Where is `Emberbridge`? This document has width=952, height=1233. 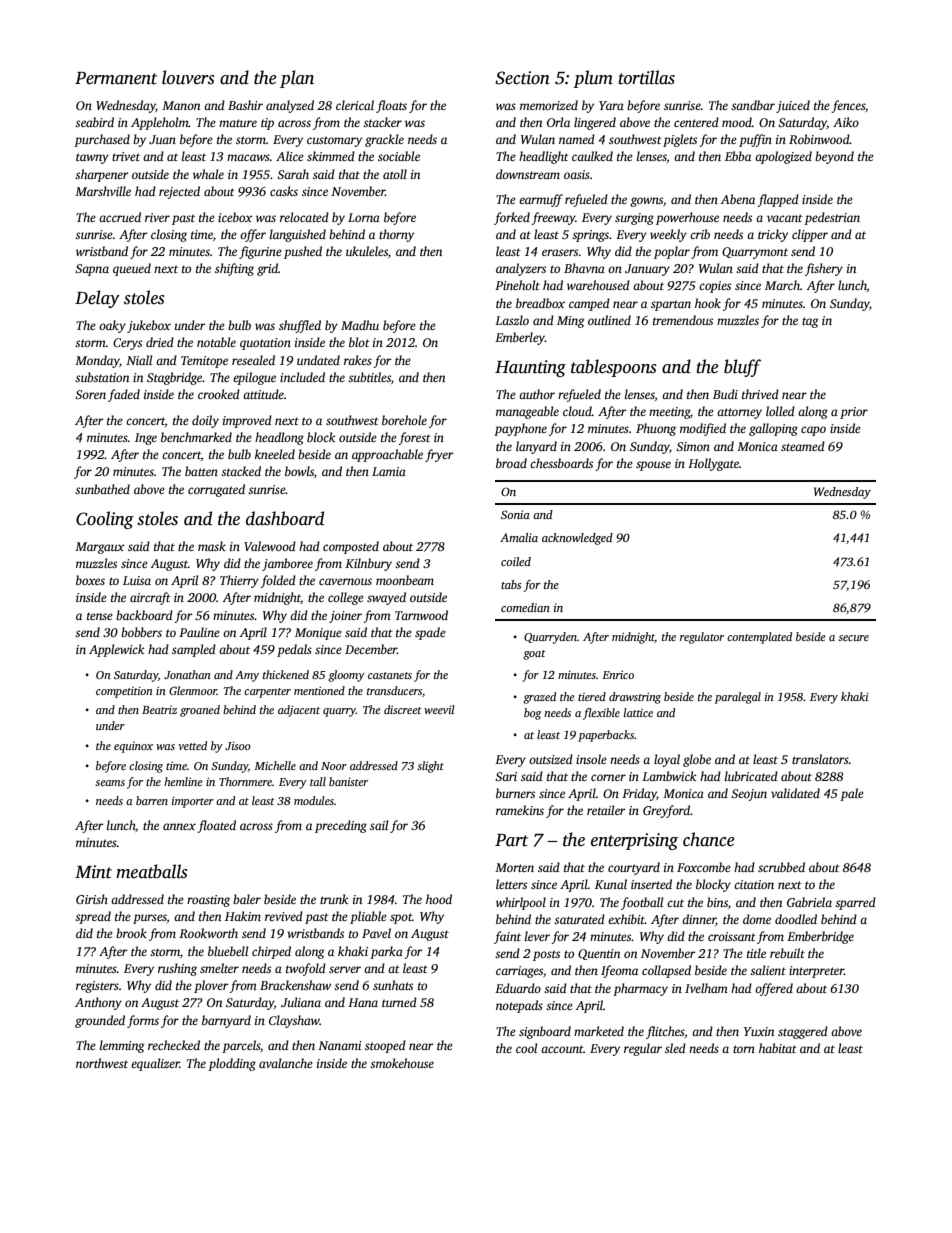 Emberbridge is located at coordinates (820, 937).
